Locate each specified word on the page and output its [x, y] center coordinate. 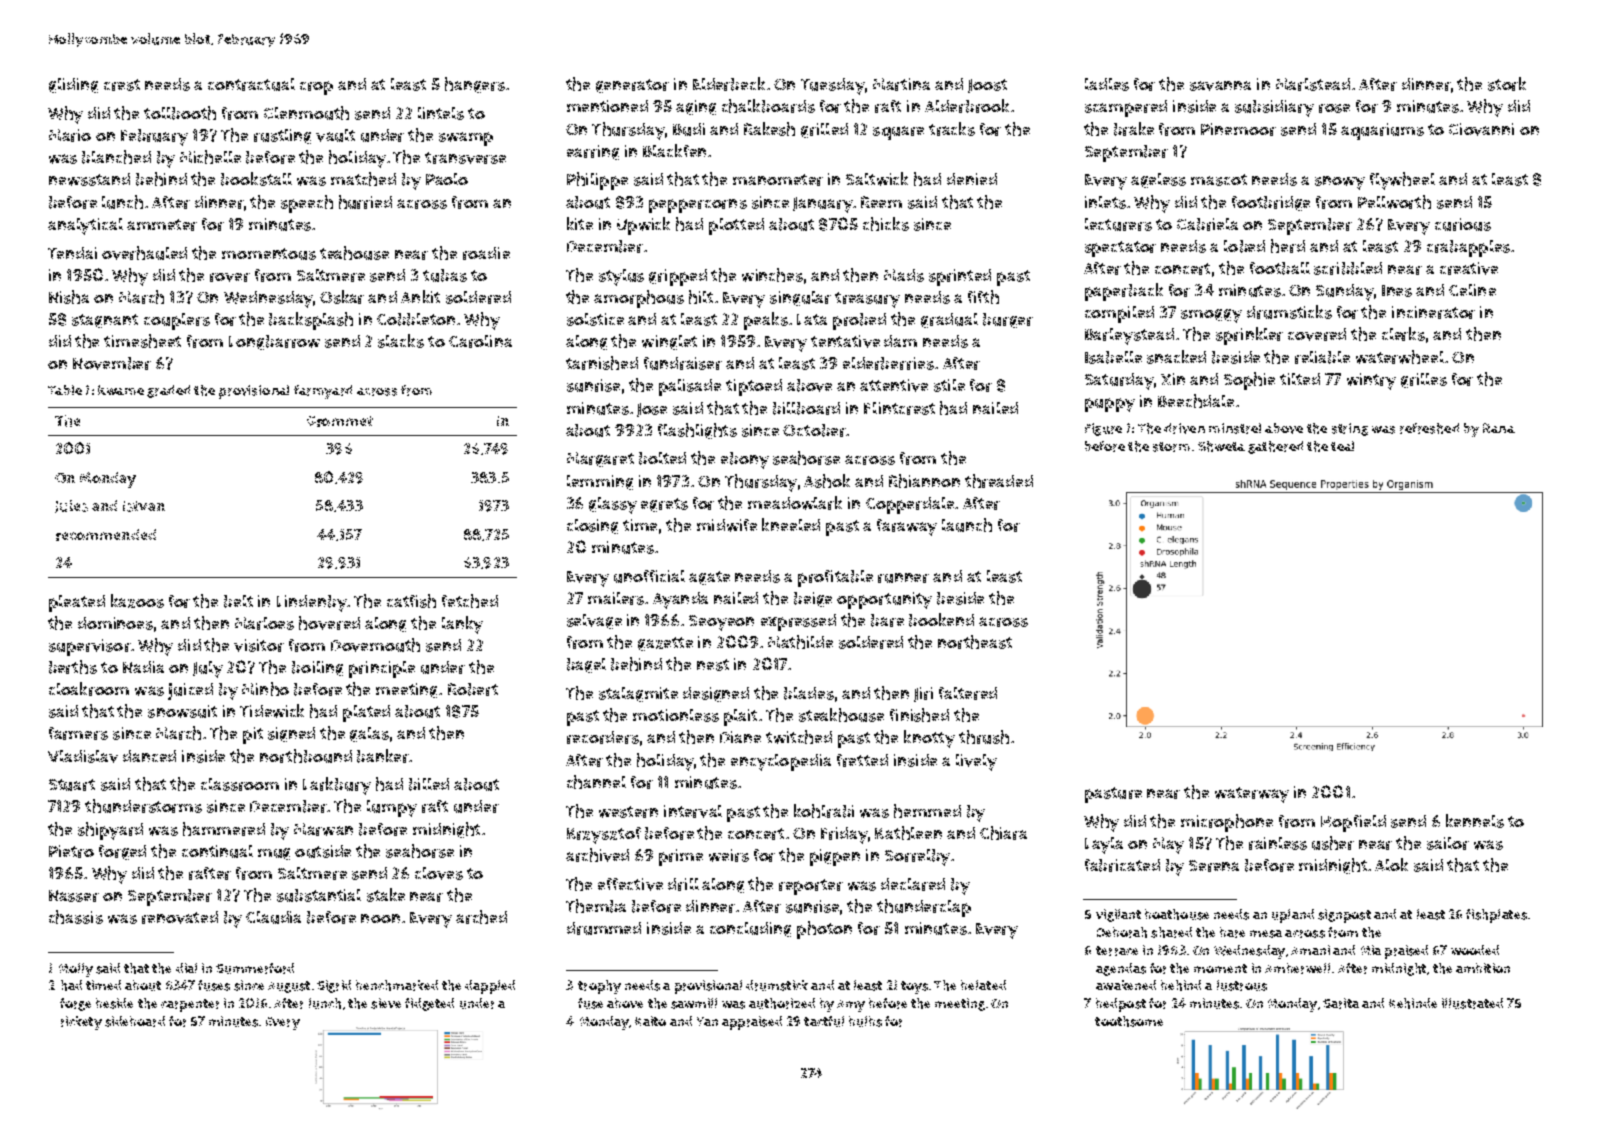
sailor [1448, 843]
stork [1507, 84]
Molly [76, 970]
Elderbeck [729, 84]
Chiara [1003, 833]
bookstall [256, 179]
